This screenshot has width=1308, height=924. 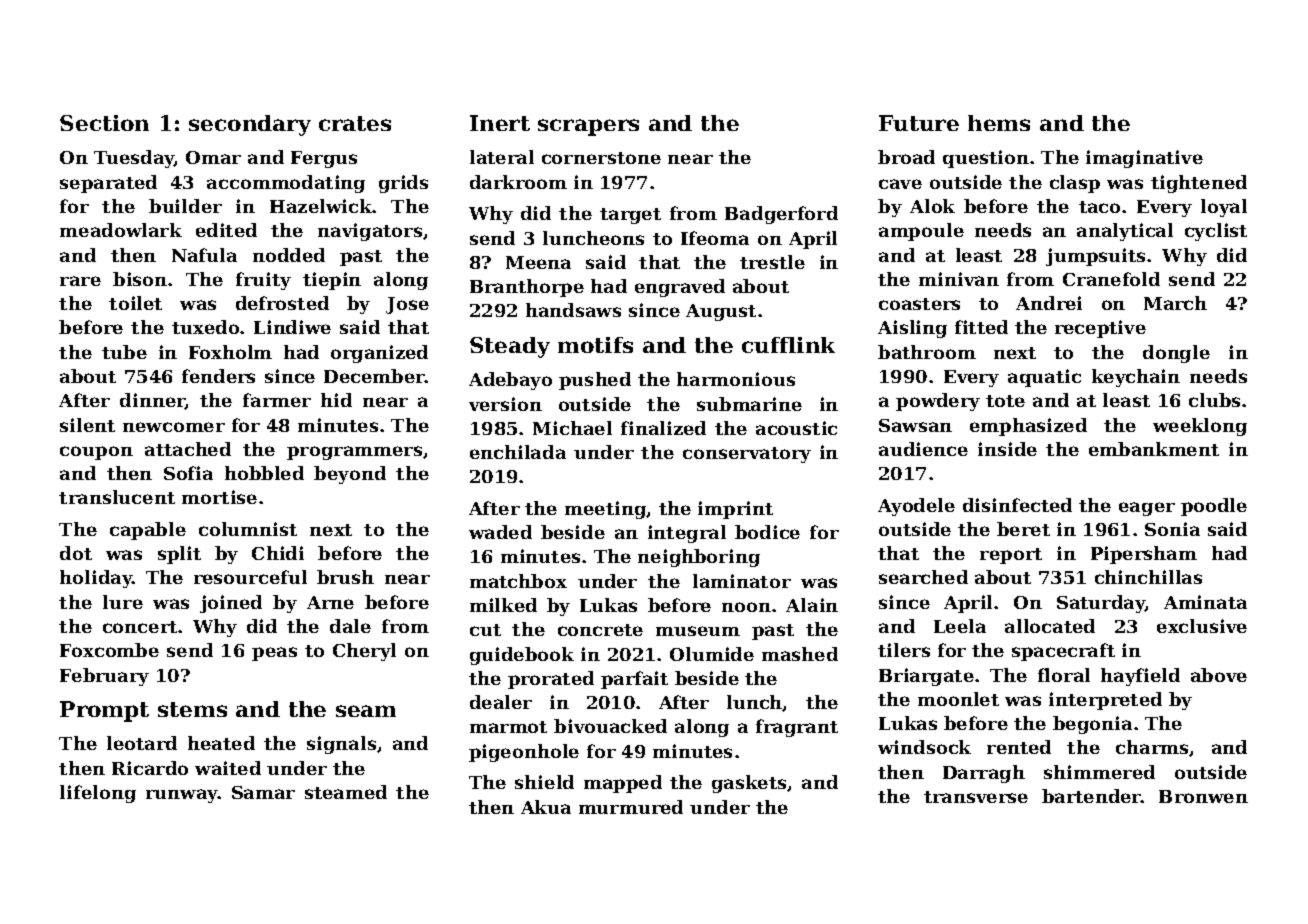 I want to click on seam, so click(x=366, y=711).
